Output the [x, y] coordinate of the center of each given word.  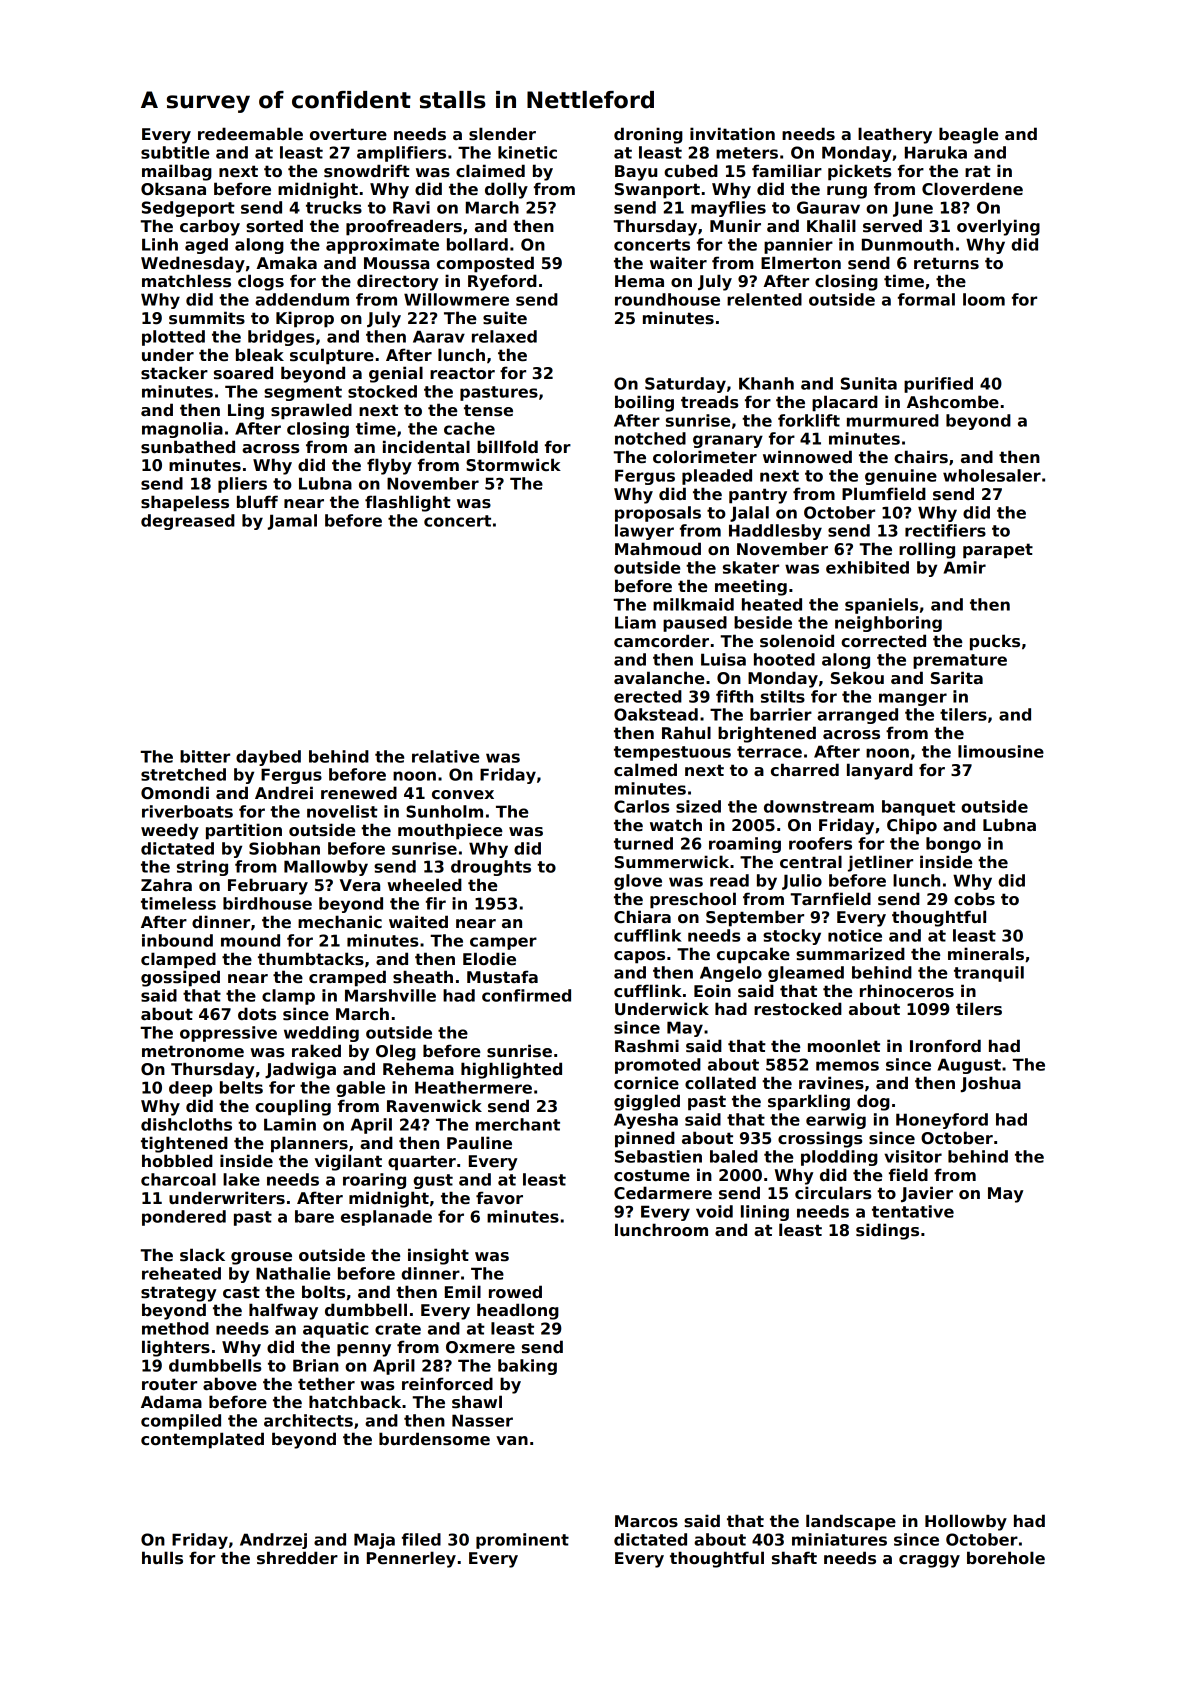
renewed [359, 793]
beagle [968, 135]
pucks [995, 642]
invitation [732, 134]
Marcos [646, 1521]
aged [206, 246]
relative [445, 756]
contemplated [202, 1440]
